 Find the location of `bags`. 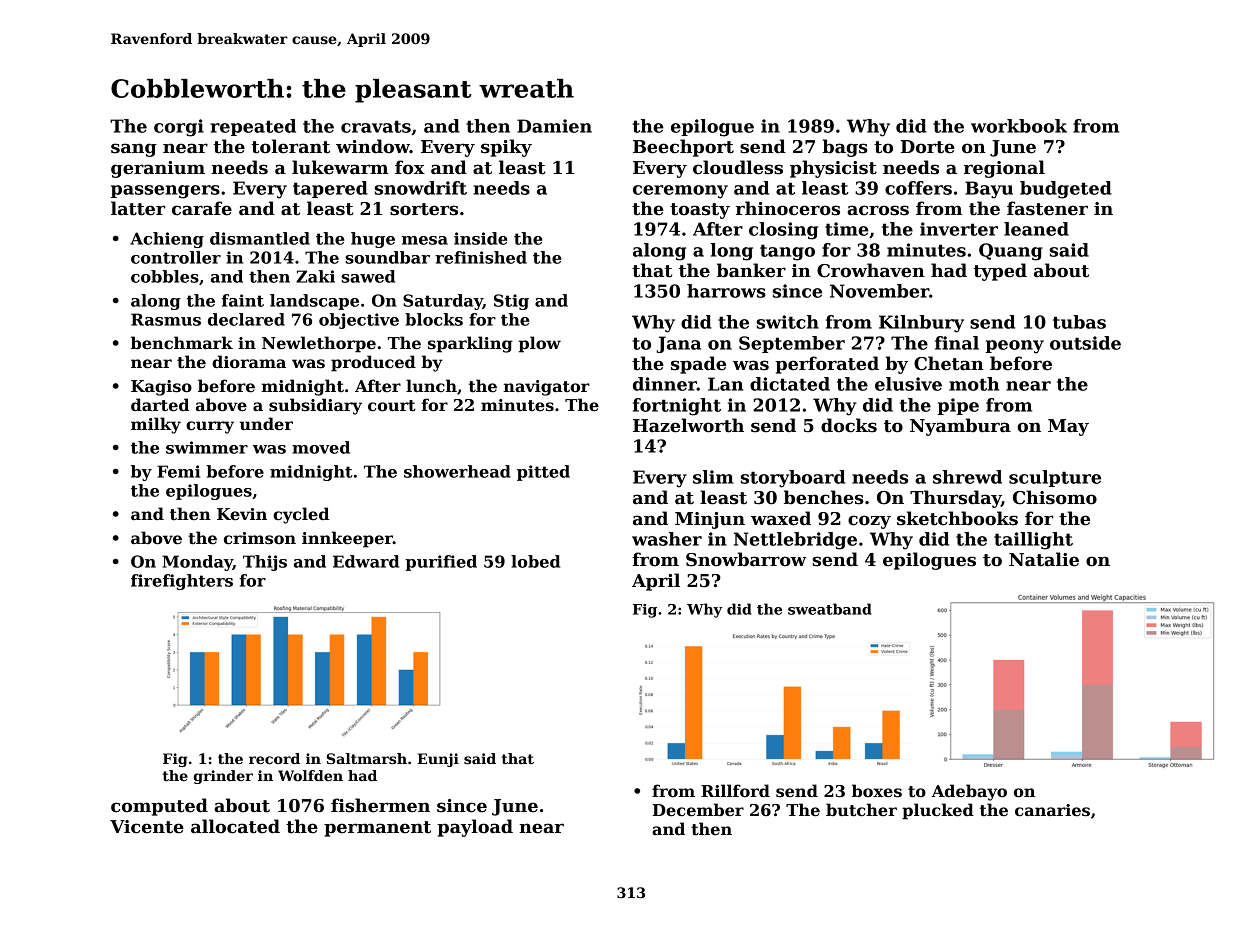

bags is located at coordinates (845, 148).
